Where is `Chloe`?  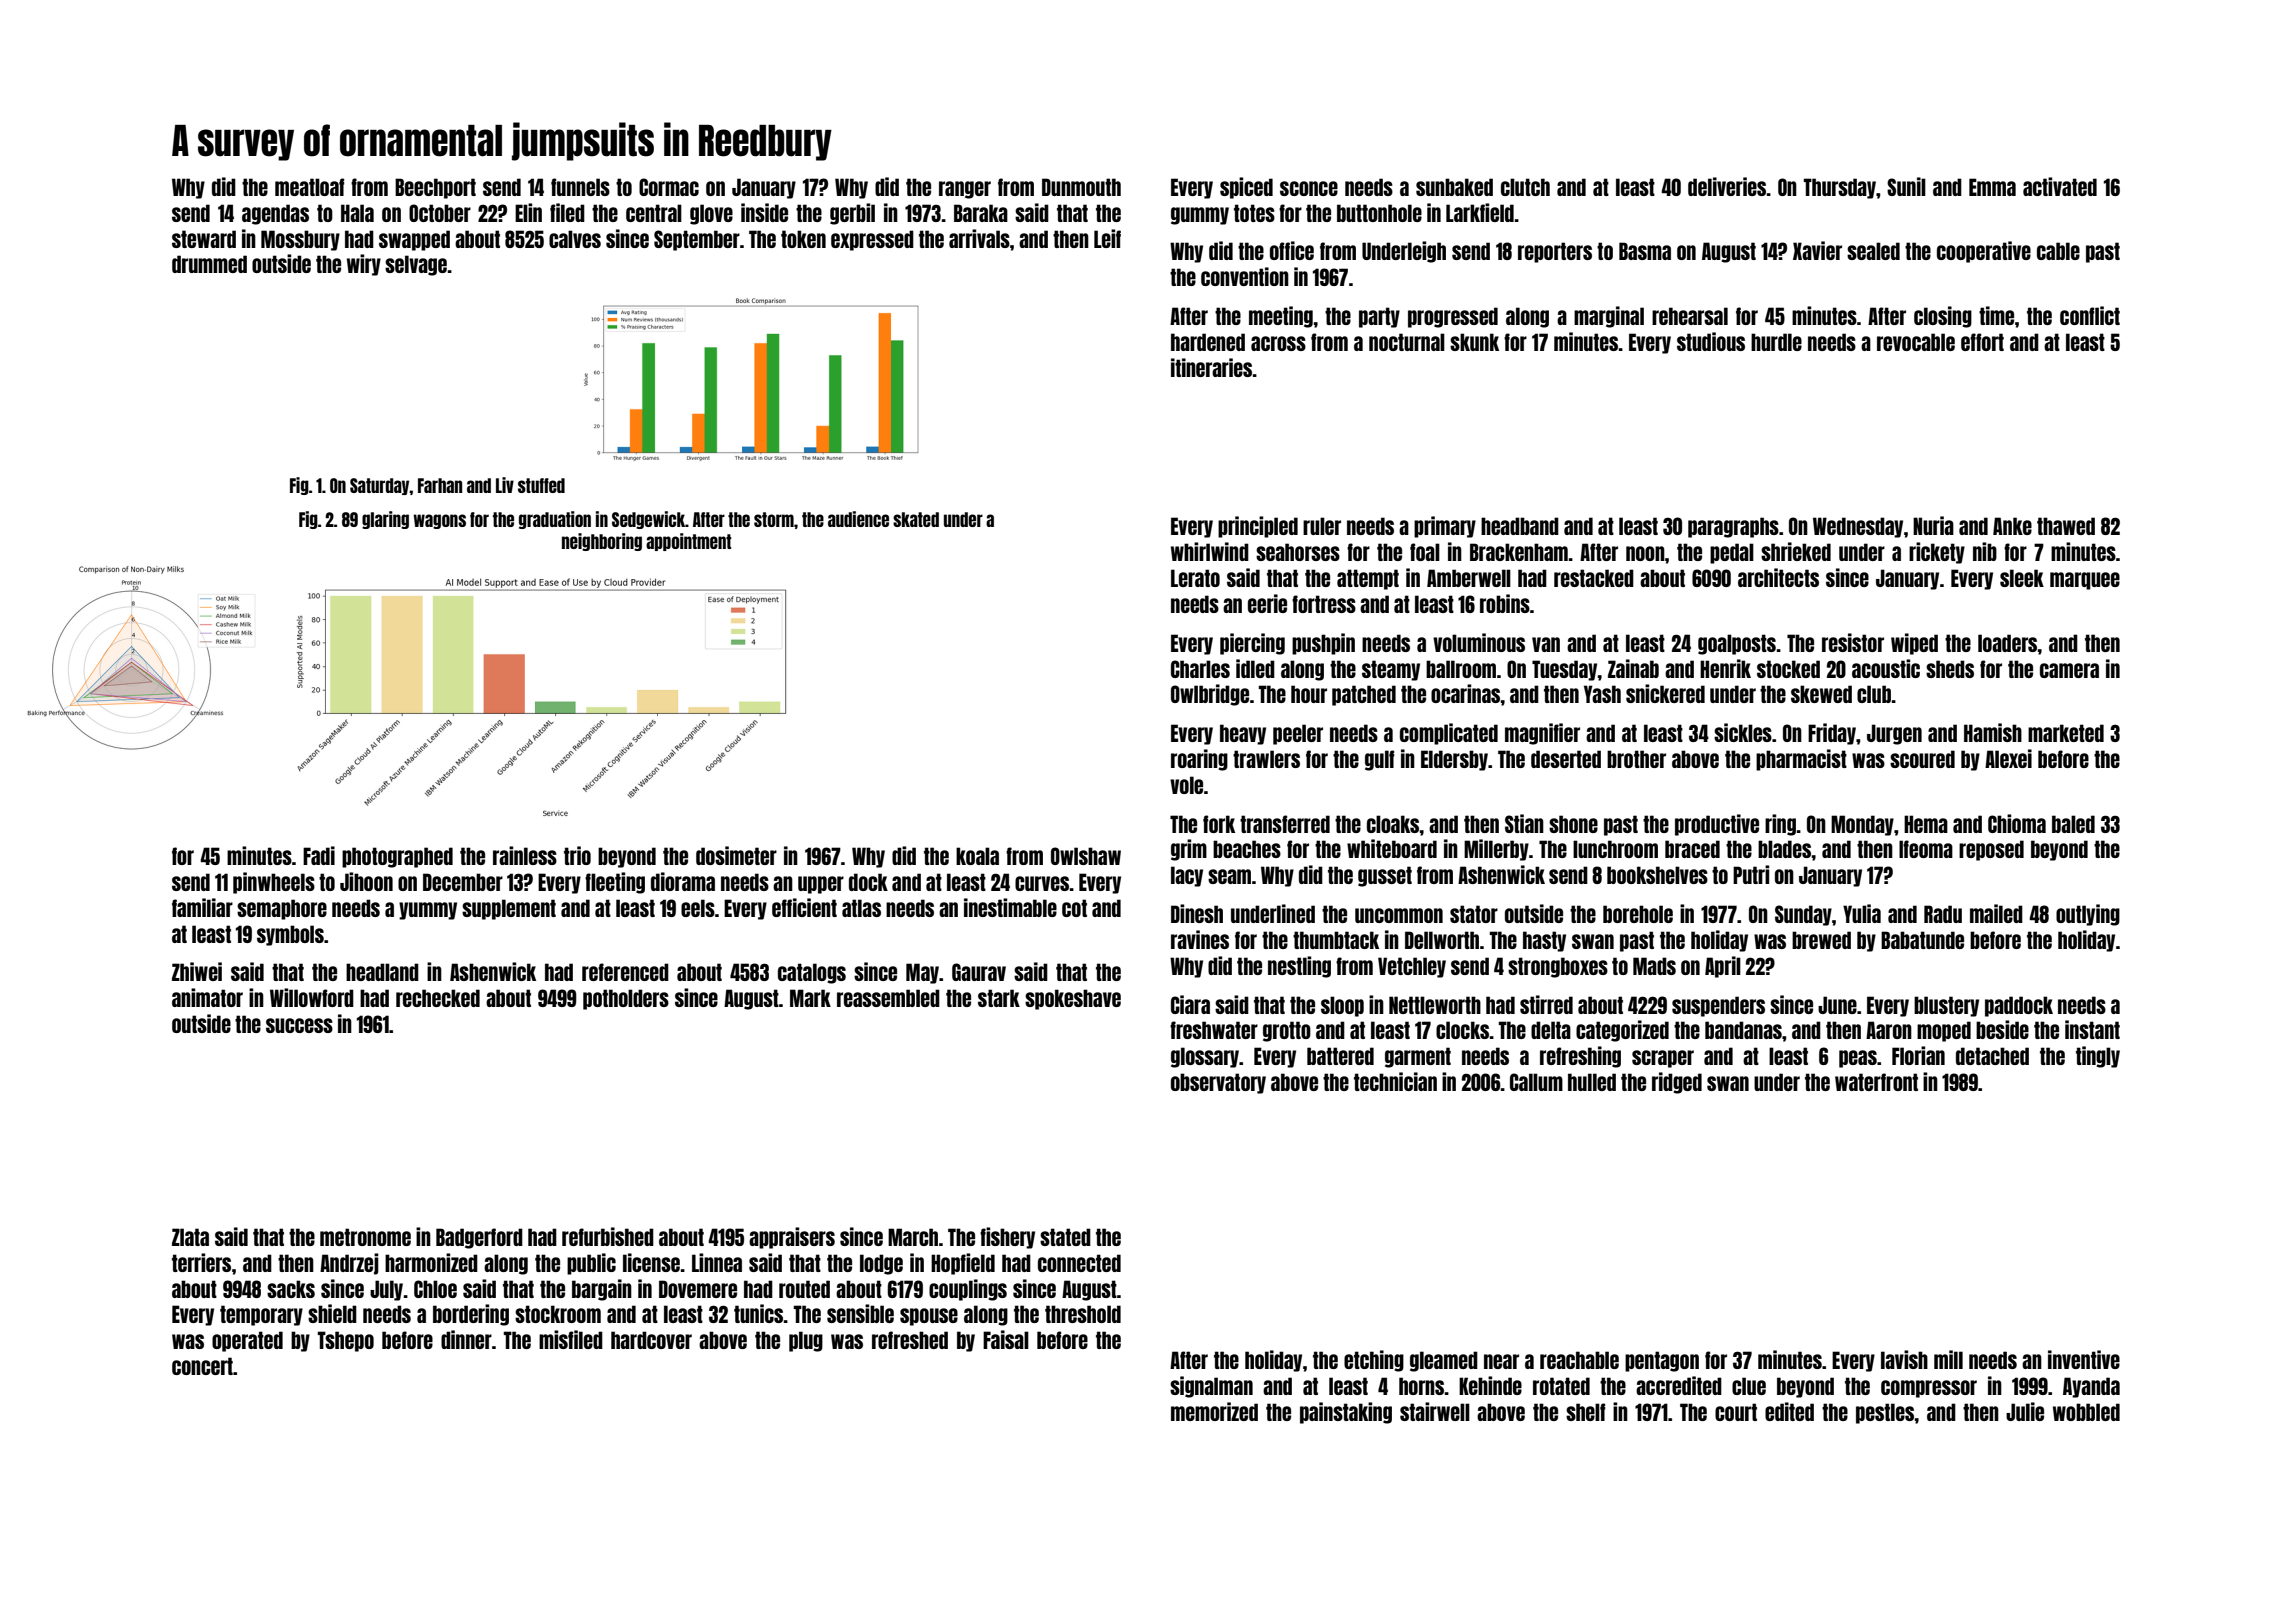
Chloe is located at coordinates (435, 1289).
